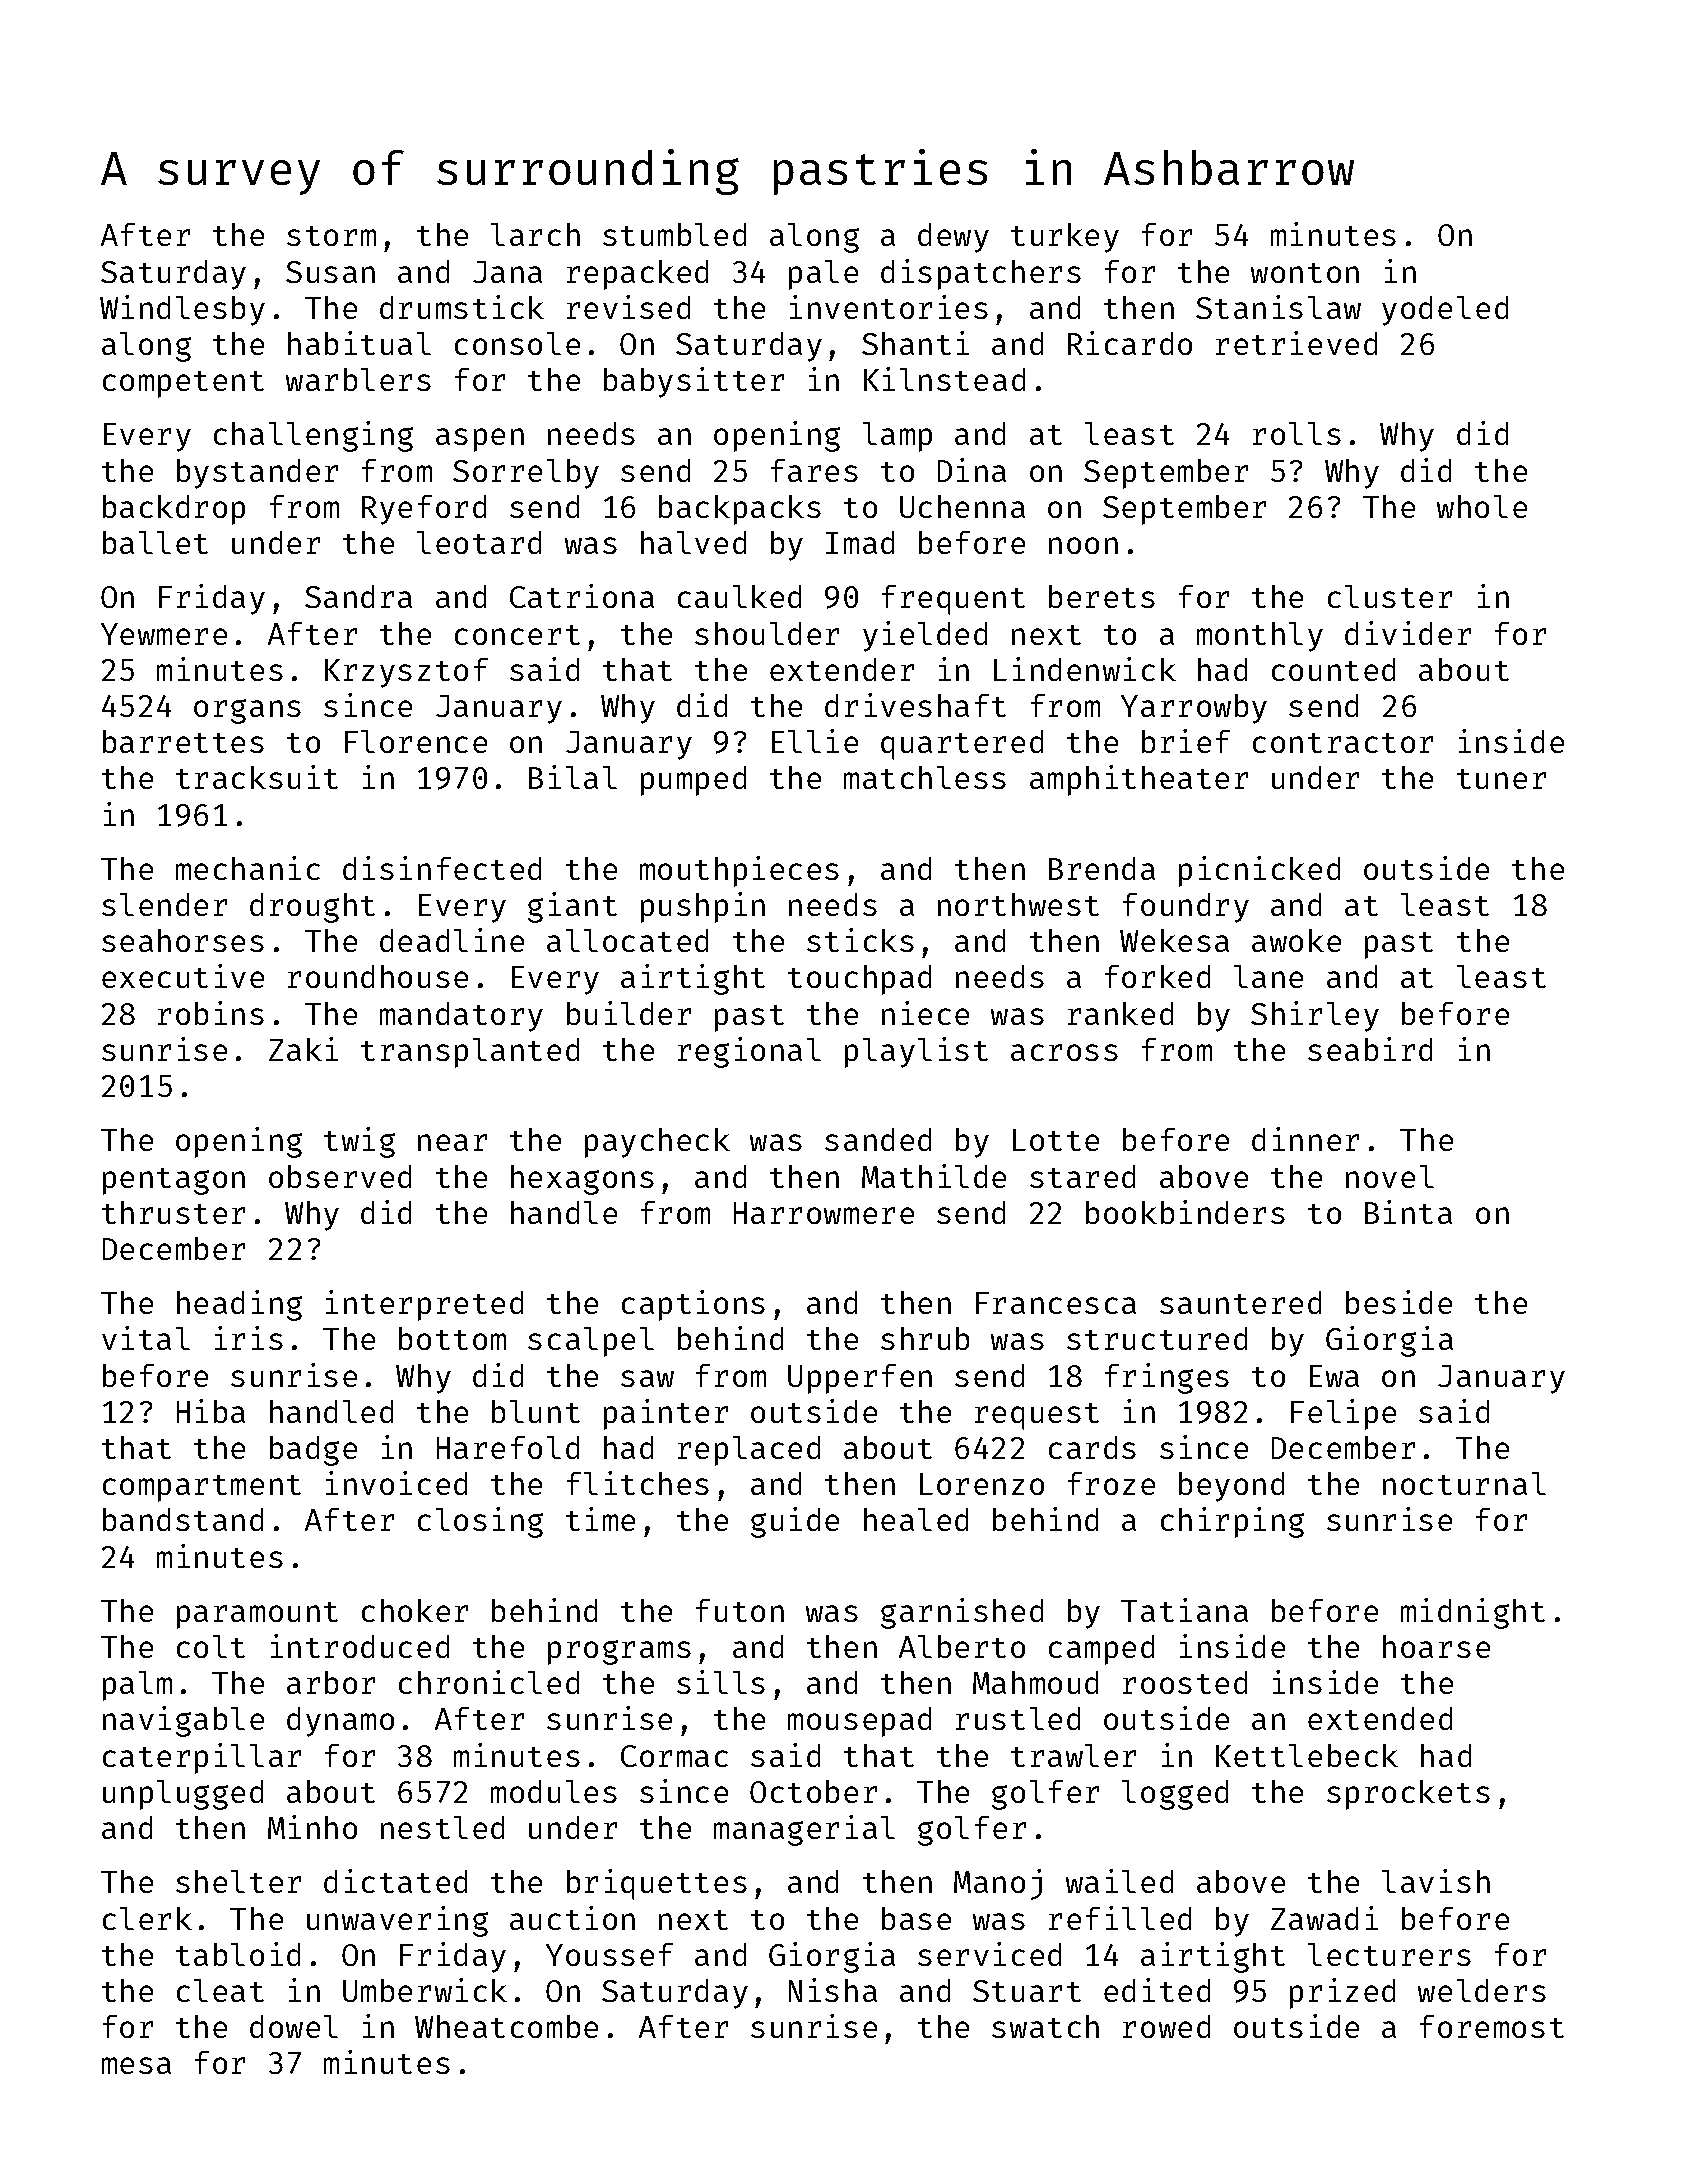 This screenshot has width=1683, height=2178. Describe the element at coordinates (953, 238) in the screenshot. I see `dewy` at that location.
